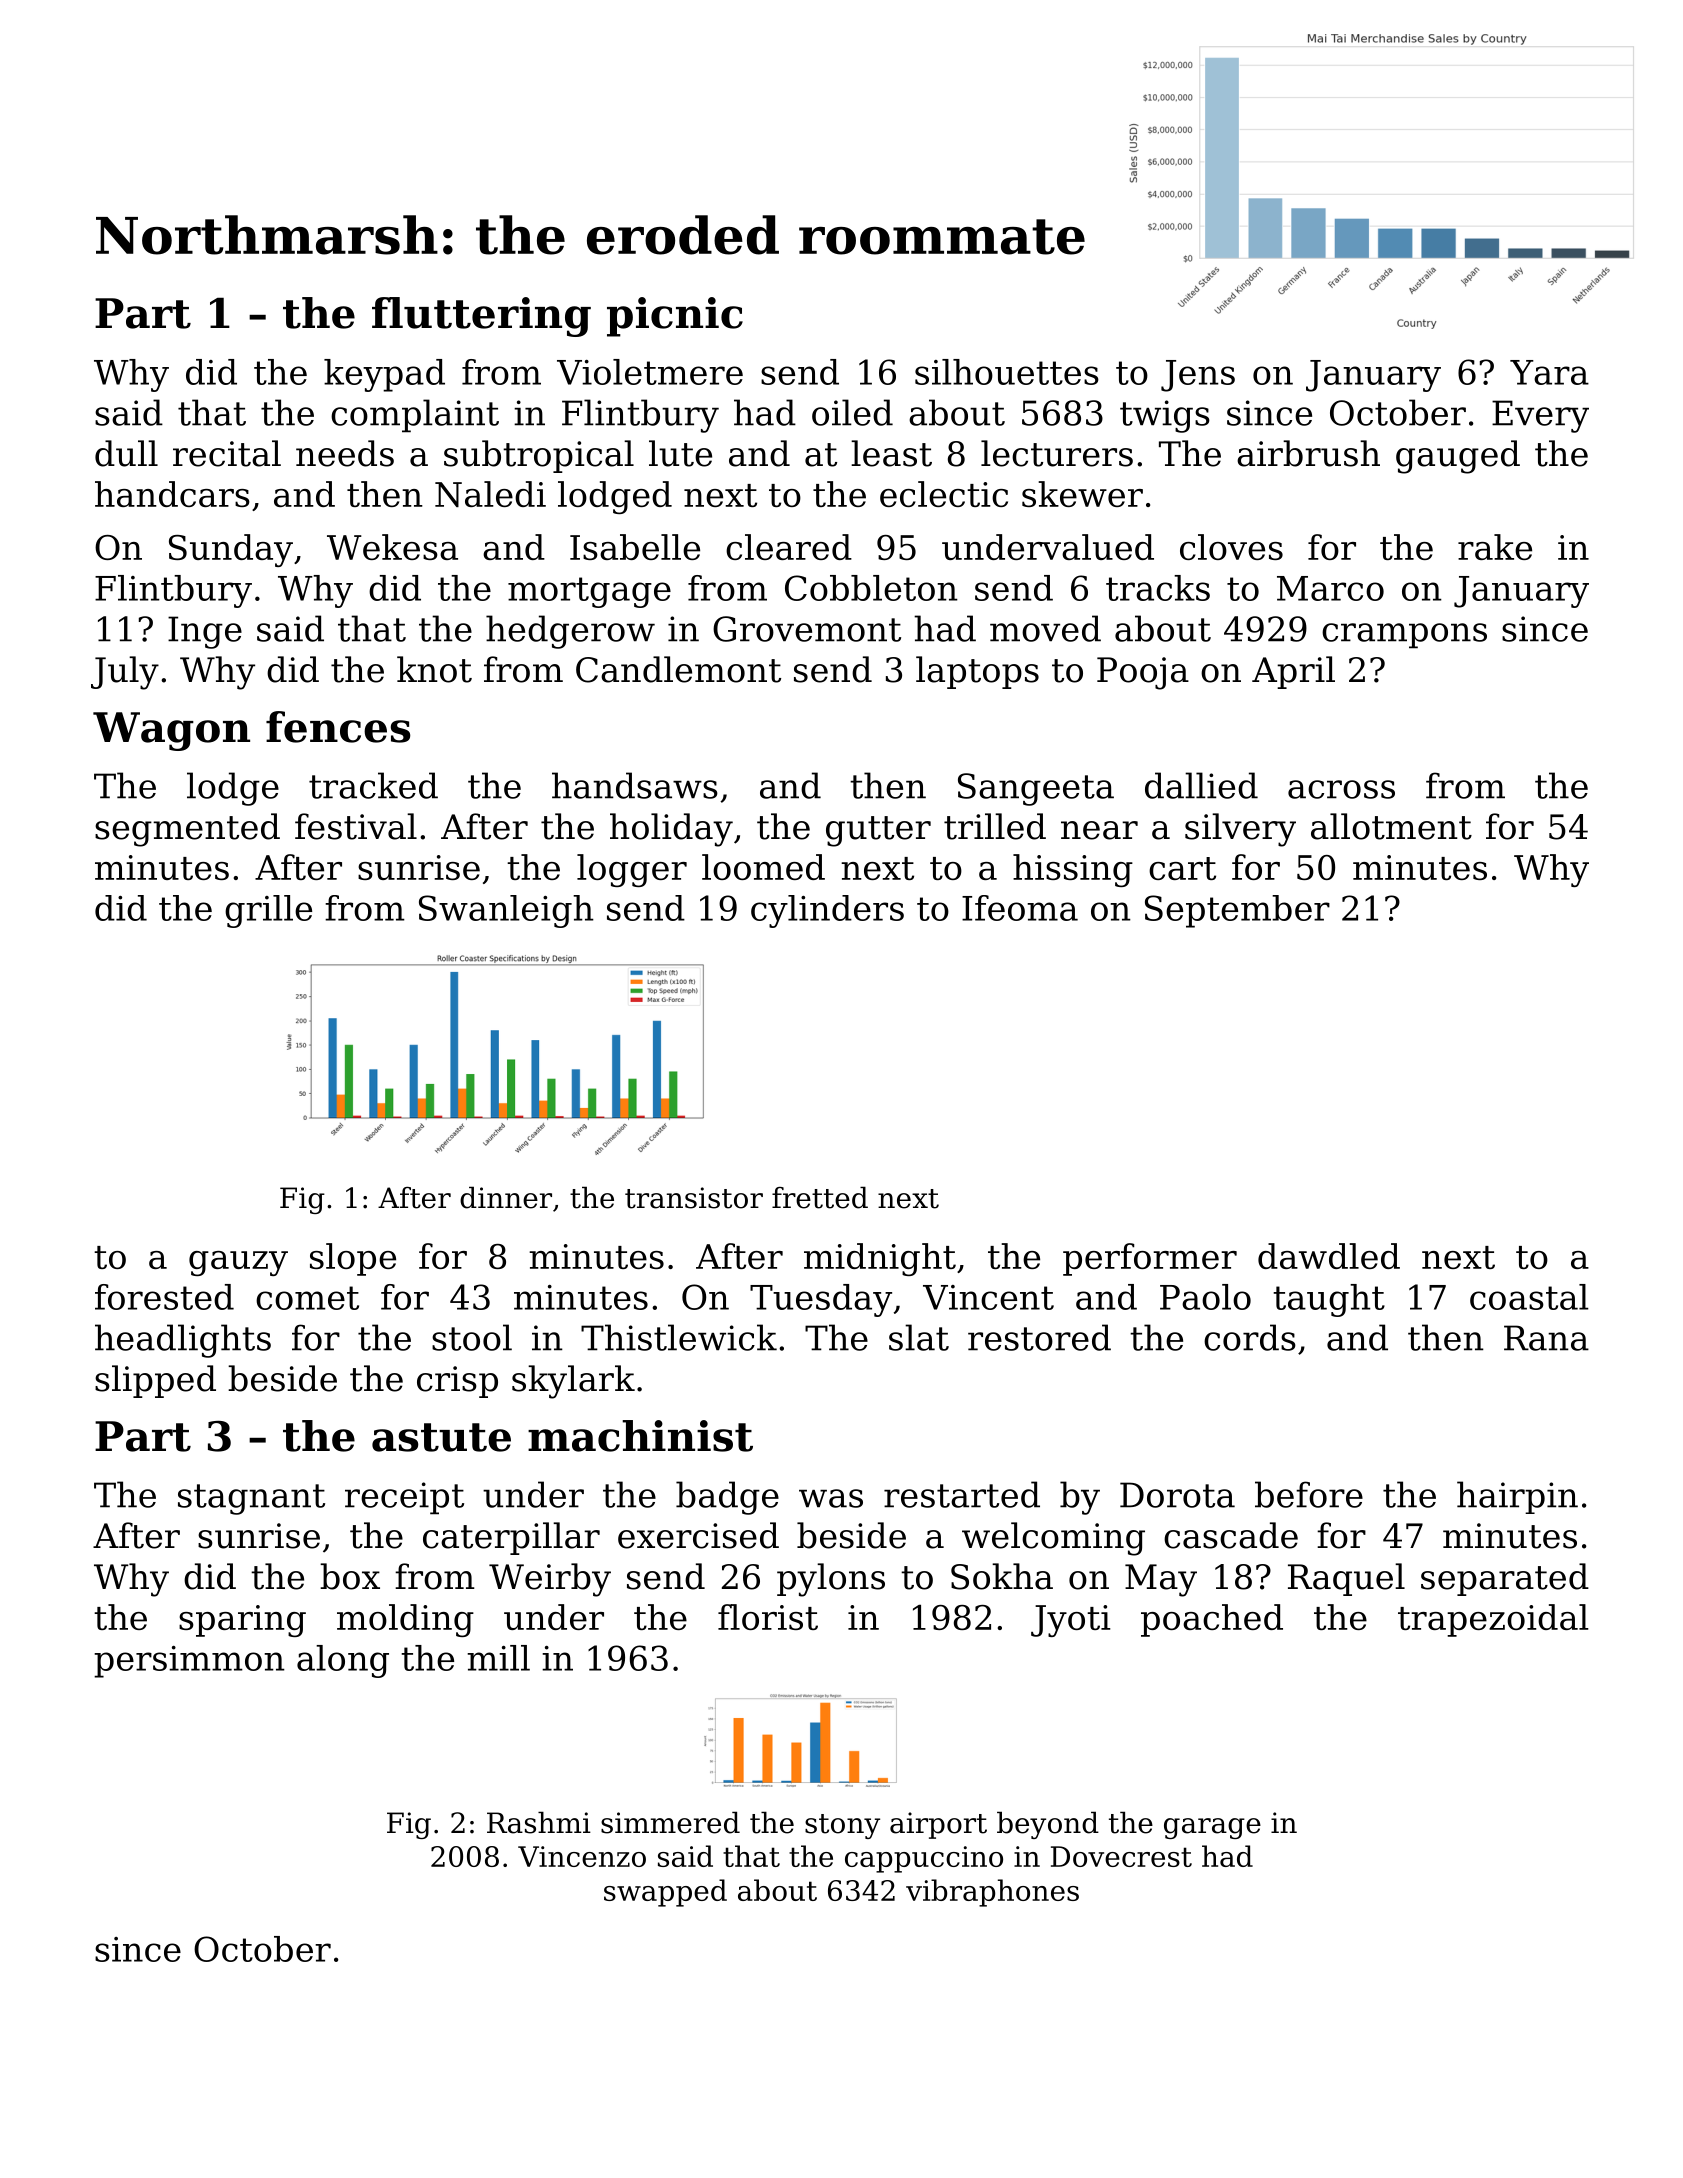 This screenshot has height=2178, width=1683. What do you see at coordinates (353, 1259) in the screenshot?
I see `slope` at bounding box center [353, 1259].
